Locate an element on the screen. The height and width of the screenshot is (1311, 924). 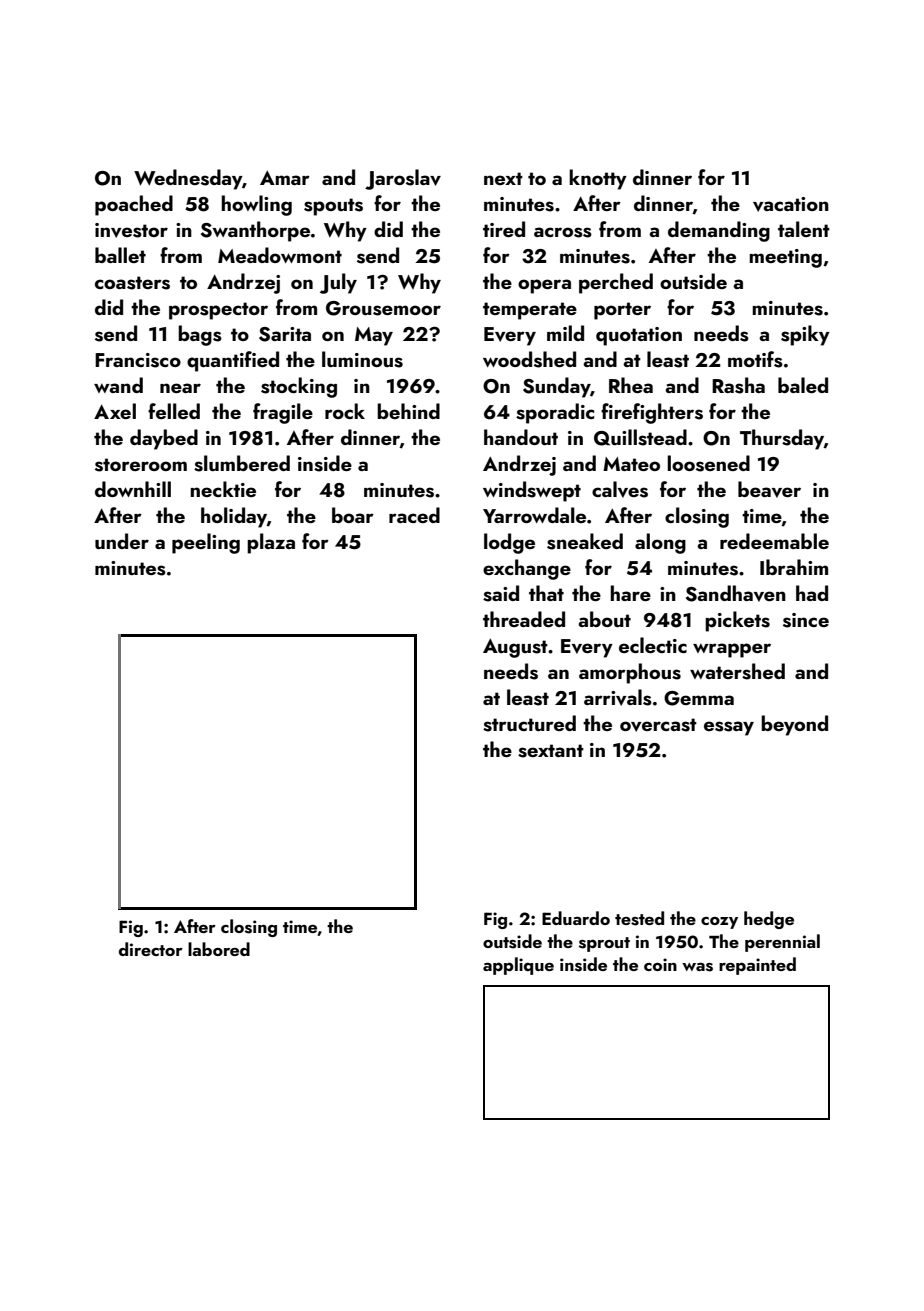
repainted is located at coordinates (757, 966).
